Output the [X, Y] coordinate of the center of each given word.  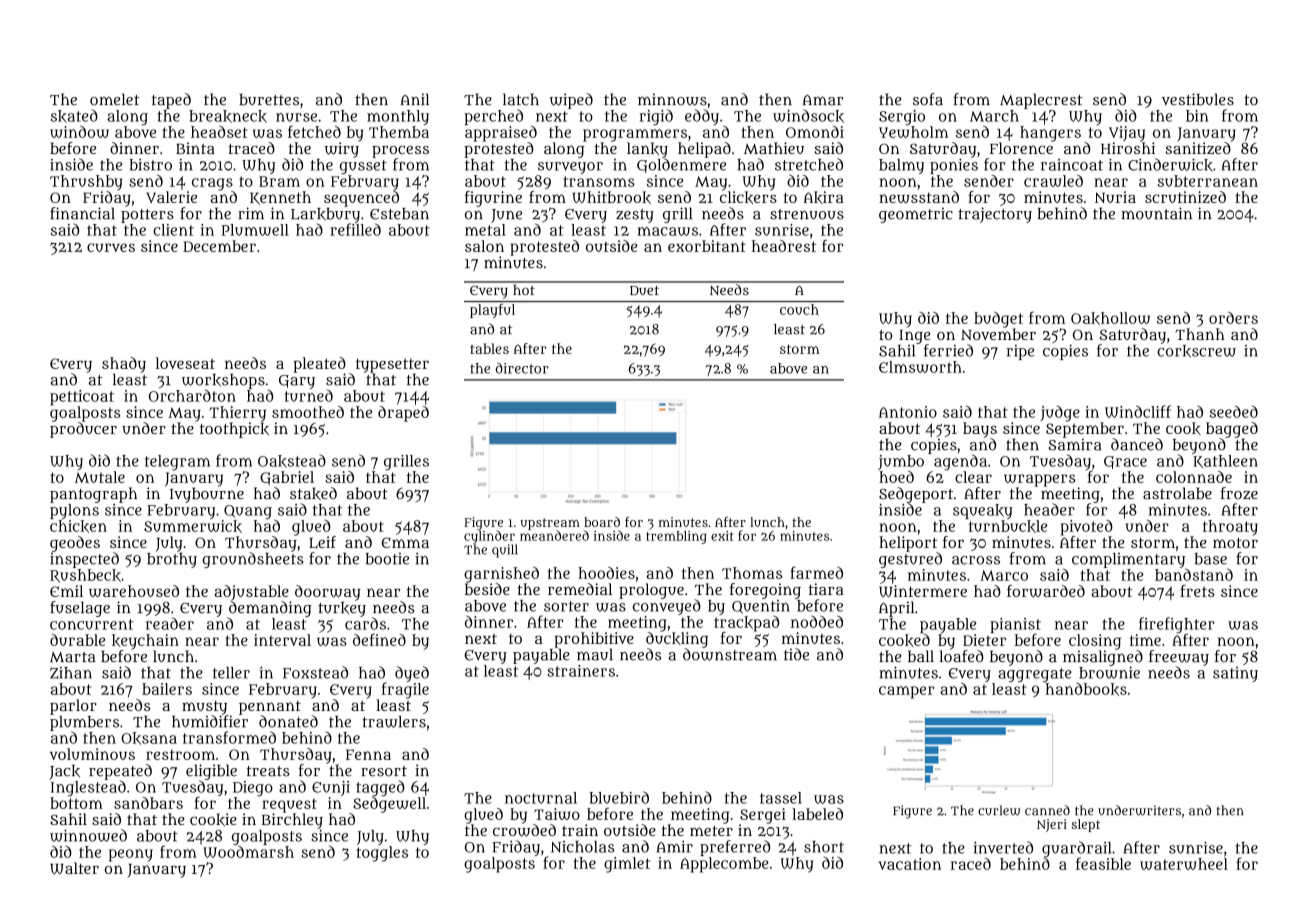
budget [998, 320]
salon [484, 246]
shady [124, 365]
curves [111, 247]
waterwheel [1184, 864]
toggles [382, 854]
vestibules [1198, 99]
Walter [74, 868]
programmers [635, 135]
